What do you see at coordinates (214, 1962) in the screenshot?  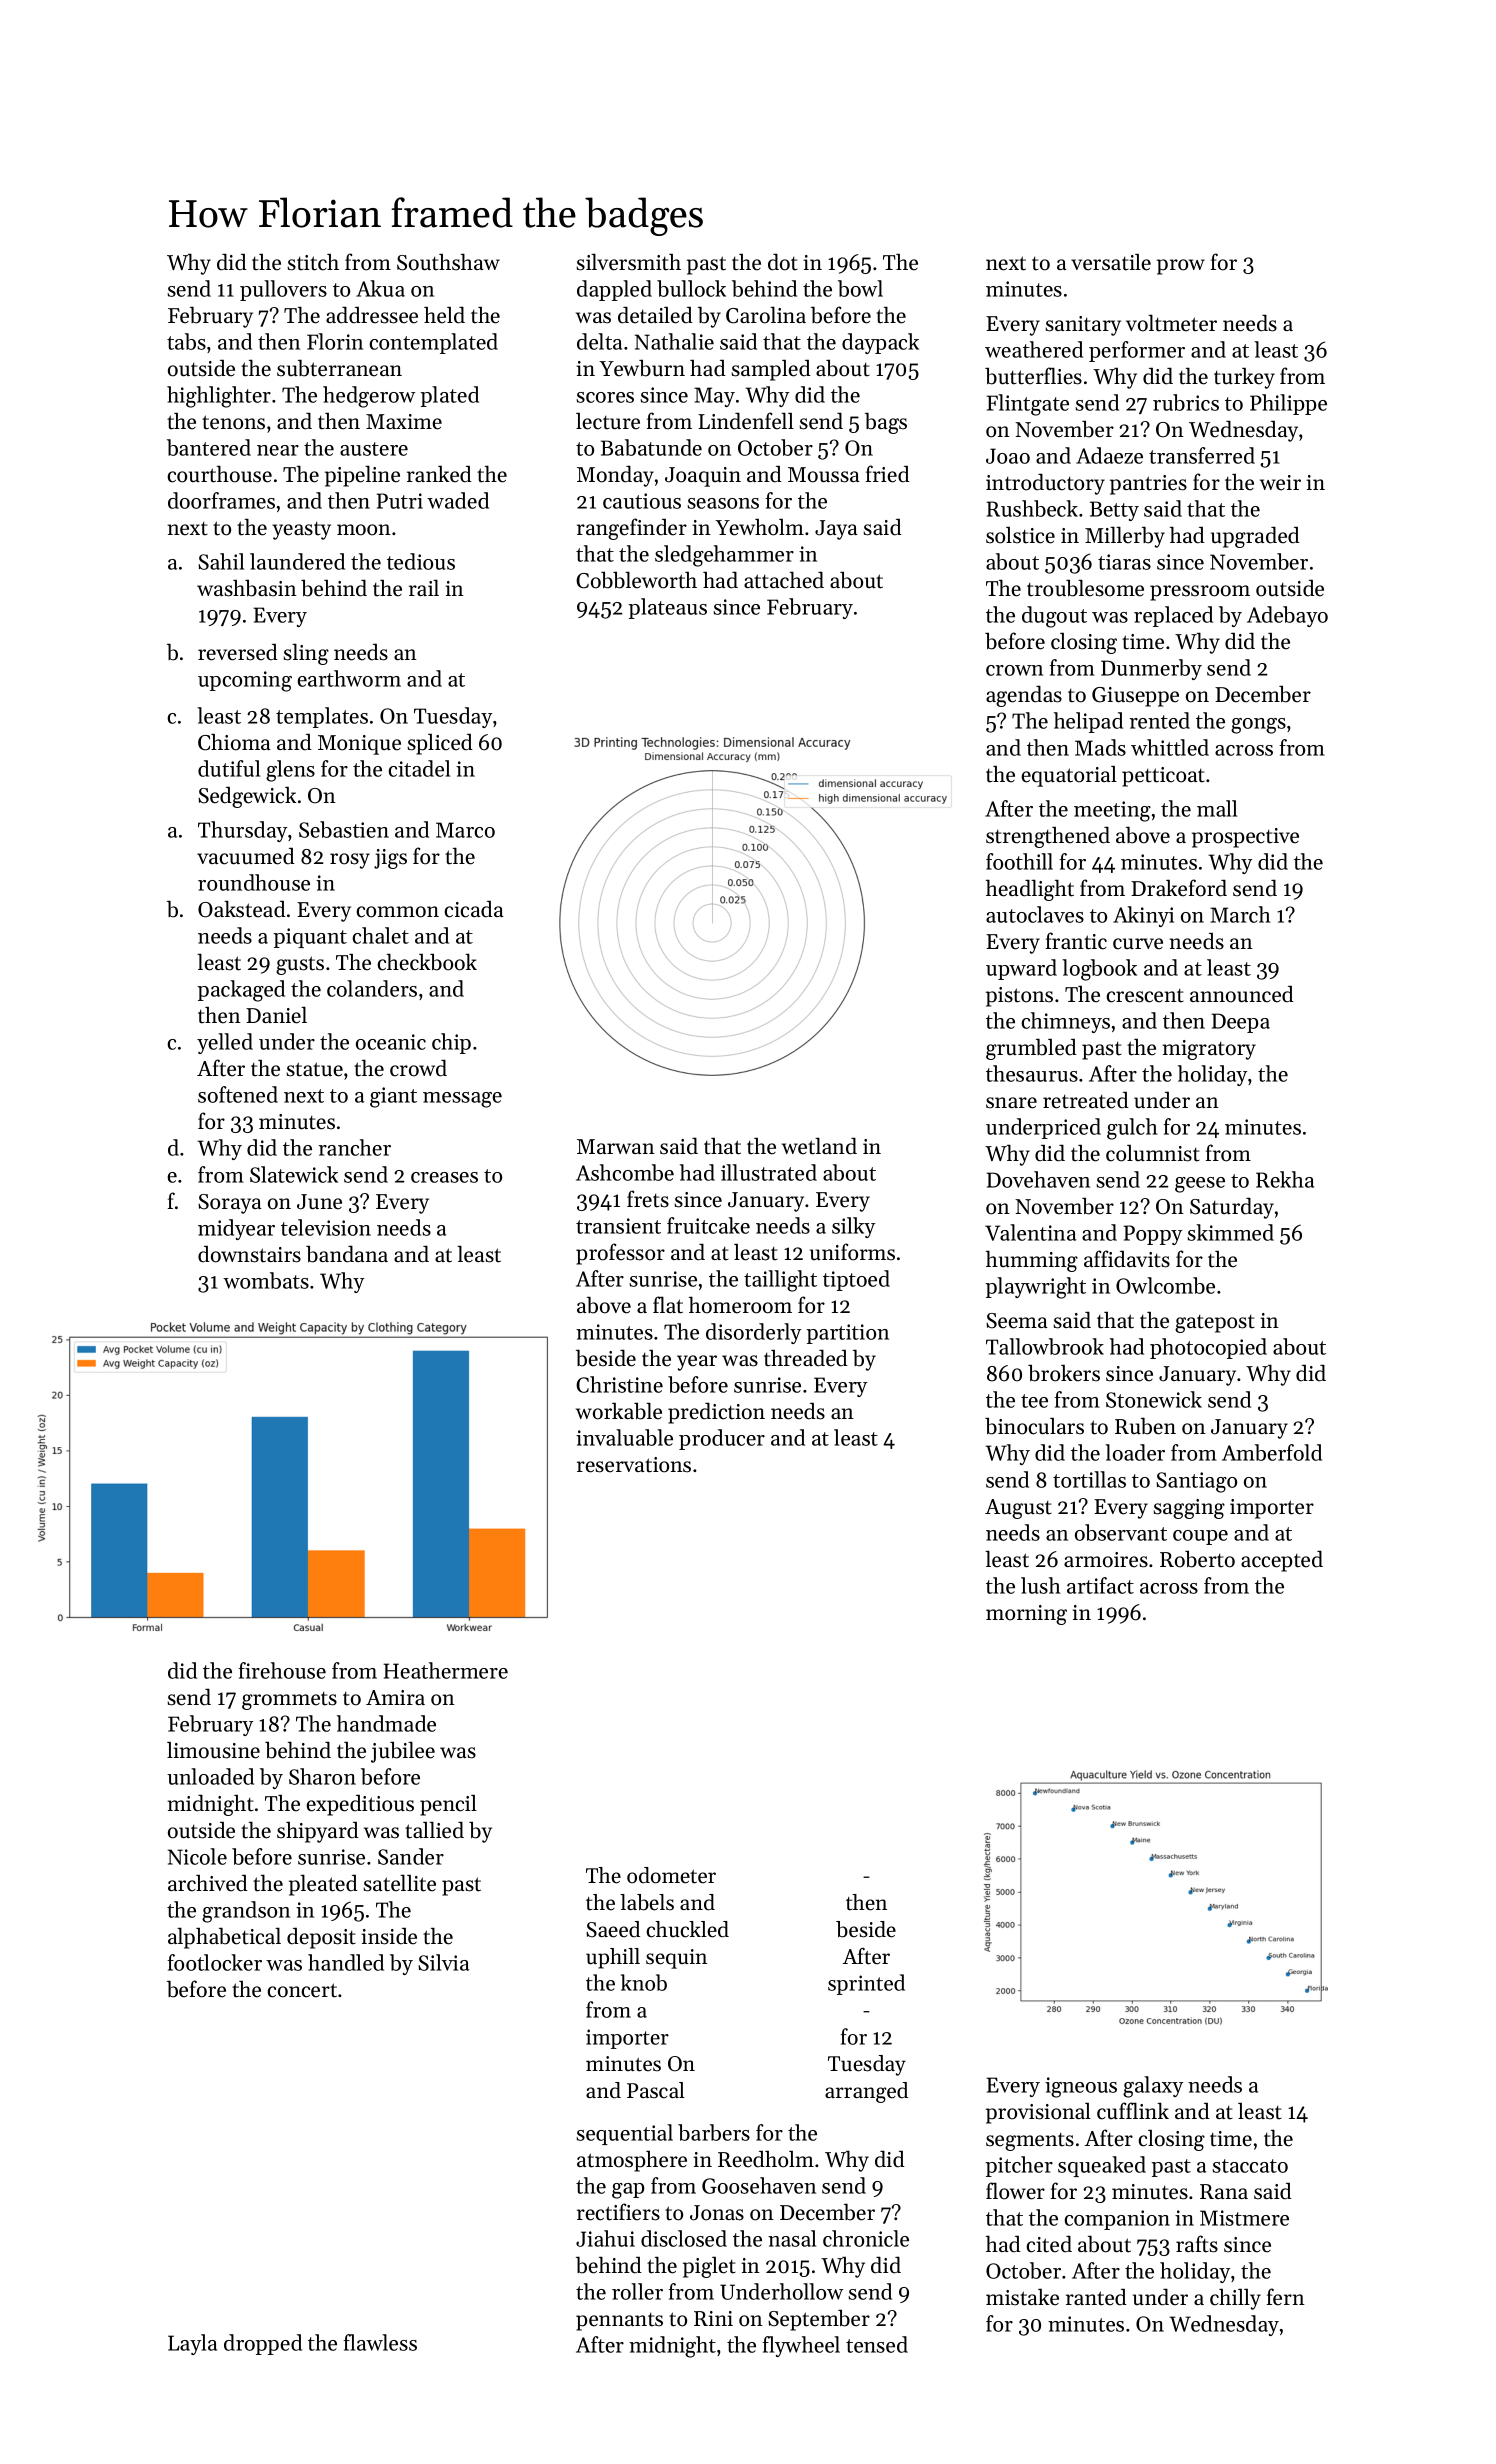 I see `footlocker` at bounding box center [214, 1962].
